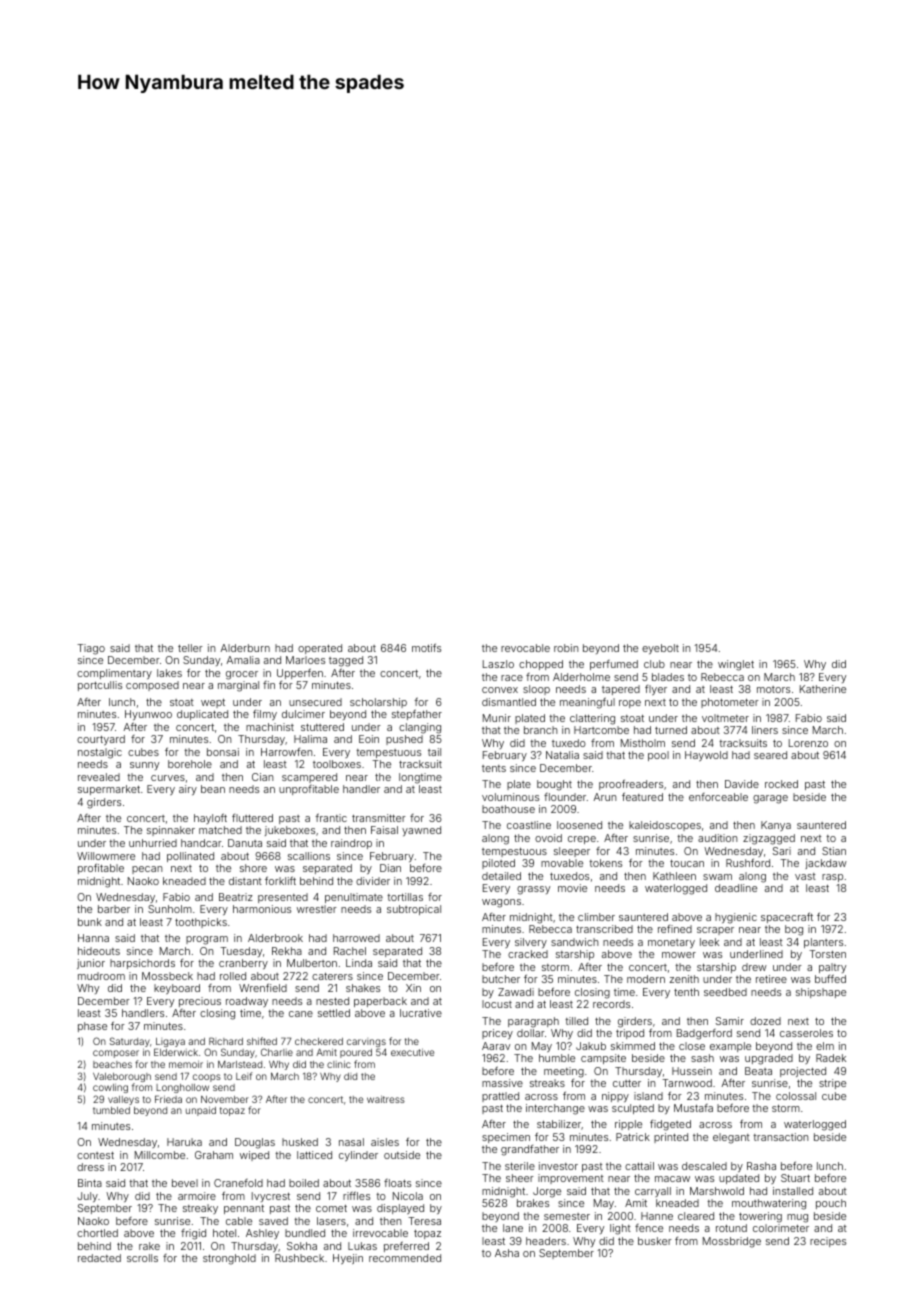 The image size is (924, 1308). Describe the element at coordinates (114, 909) in the document. I see `barber` at that location.
